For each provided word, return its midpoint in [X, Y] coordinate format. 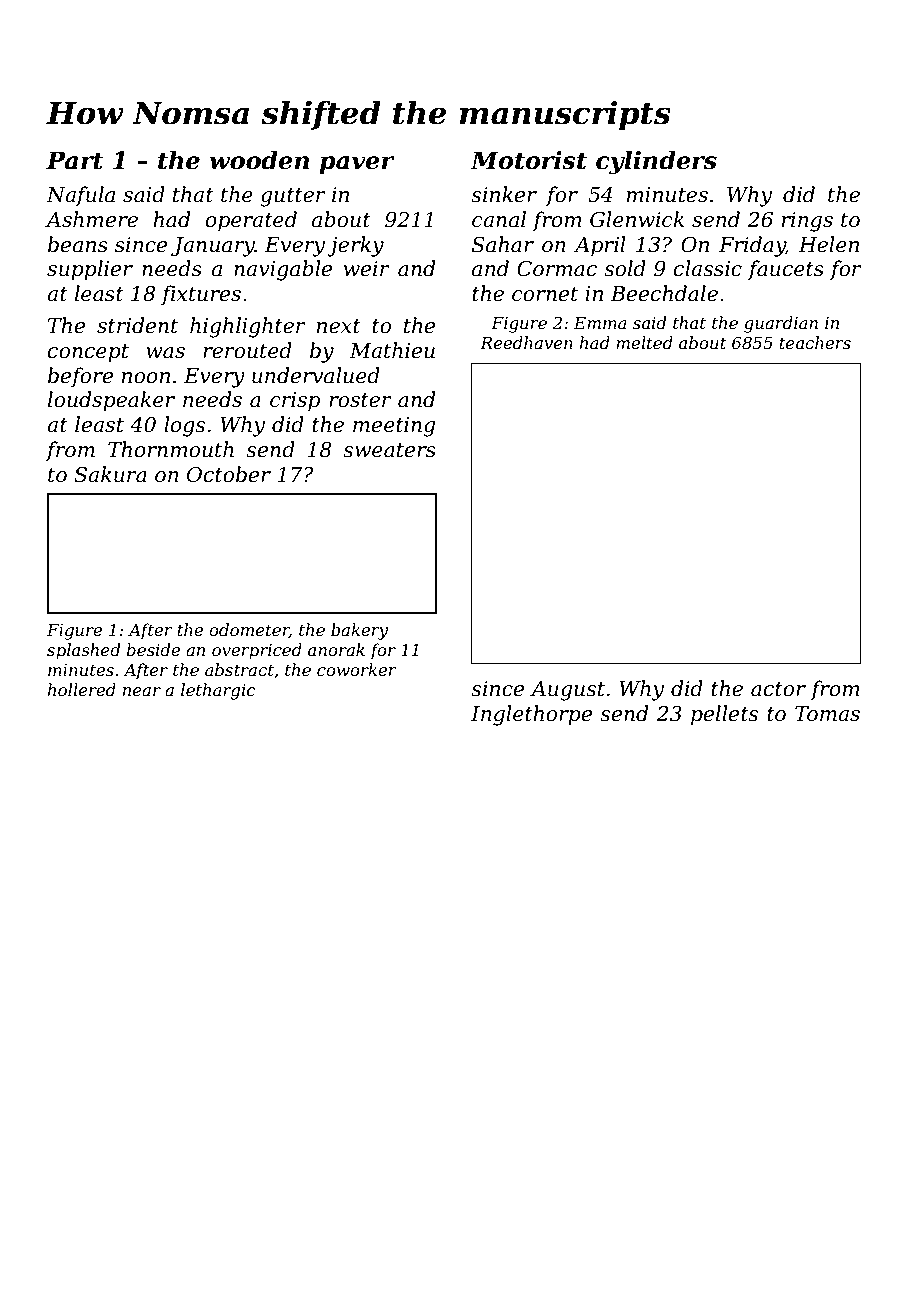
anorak [336, 649]
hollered [82, 689]
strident [137, 325]
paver [357, 165]
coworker [357, 669]
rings [807, 222]
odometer [249, 630]
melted [644, 342]
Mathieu [392, 350]
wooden [259, 160]
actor [778, 689]
